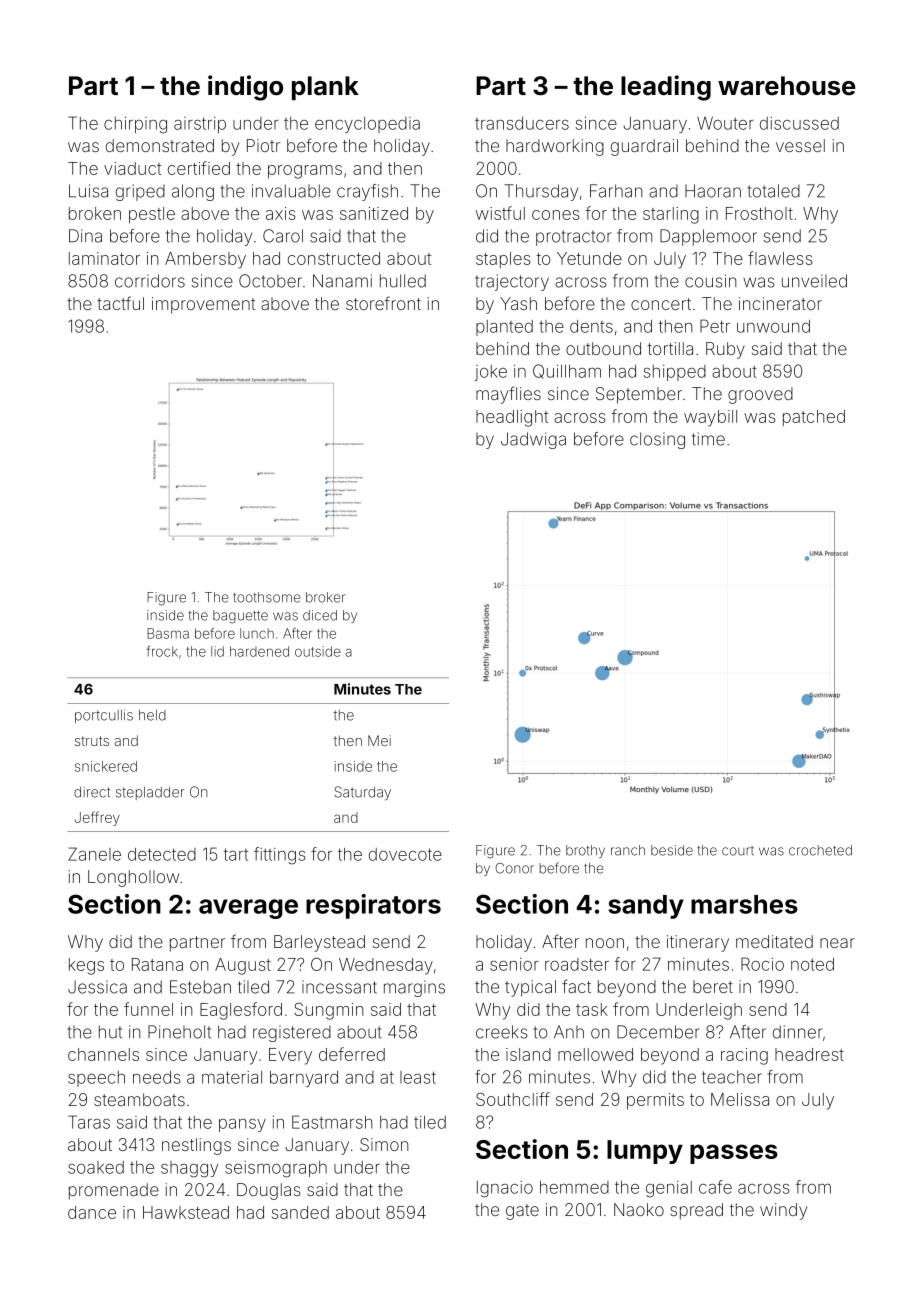 Image resolution: width=924 pixels, height=1314 pixels. What do you see at coordinates (189, 1169) in the screenshot?
I see `shaggy` at bounding box center [189, 1169].
